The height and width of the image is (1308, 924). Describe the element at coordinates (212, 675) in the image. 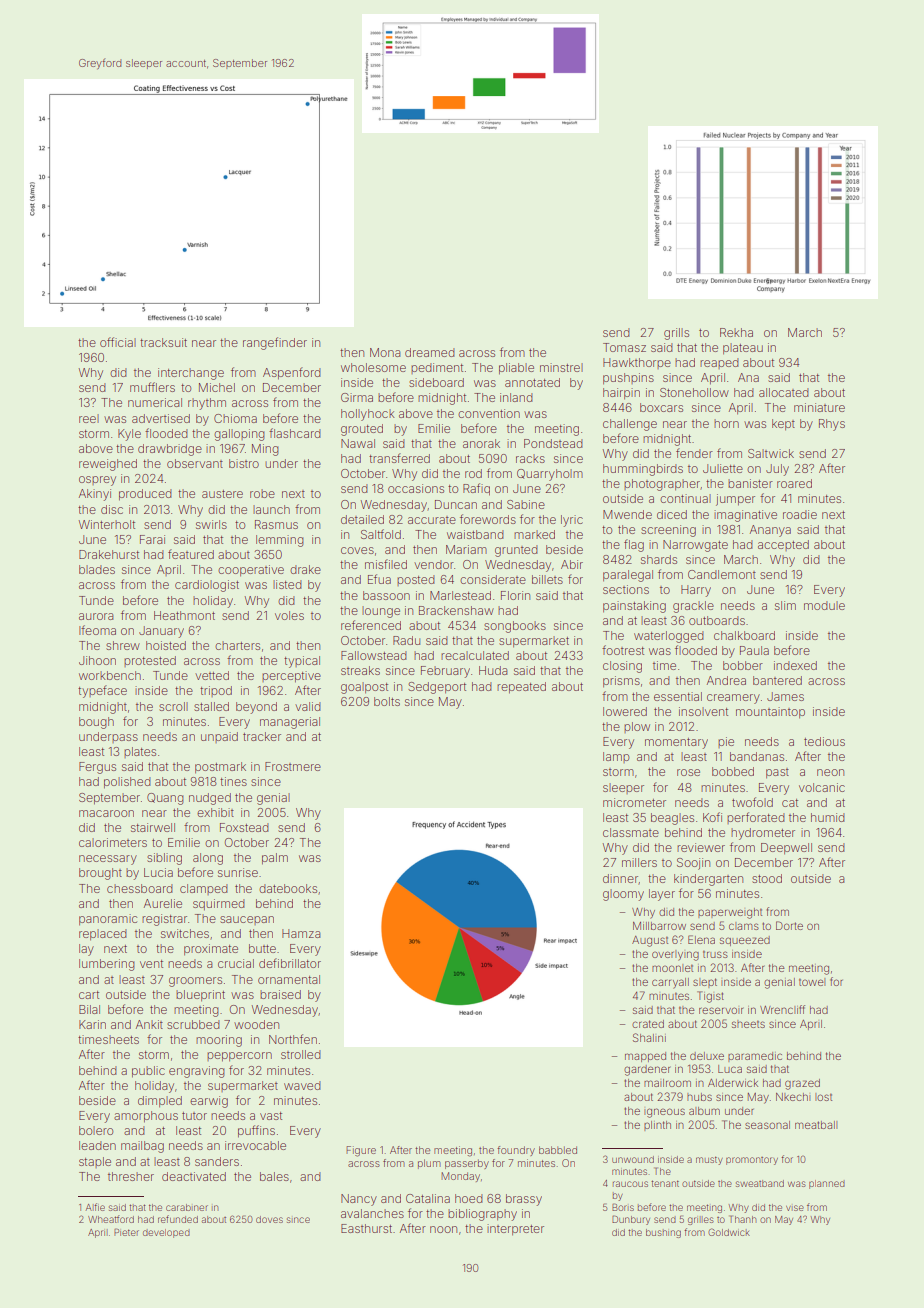

I see `vetted` at that location.
